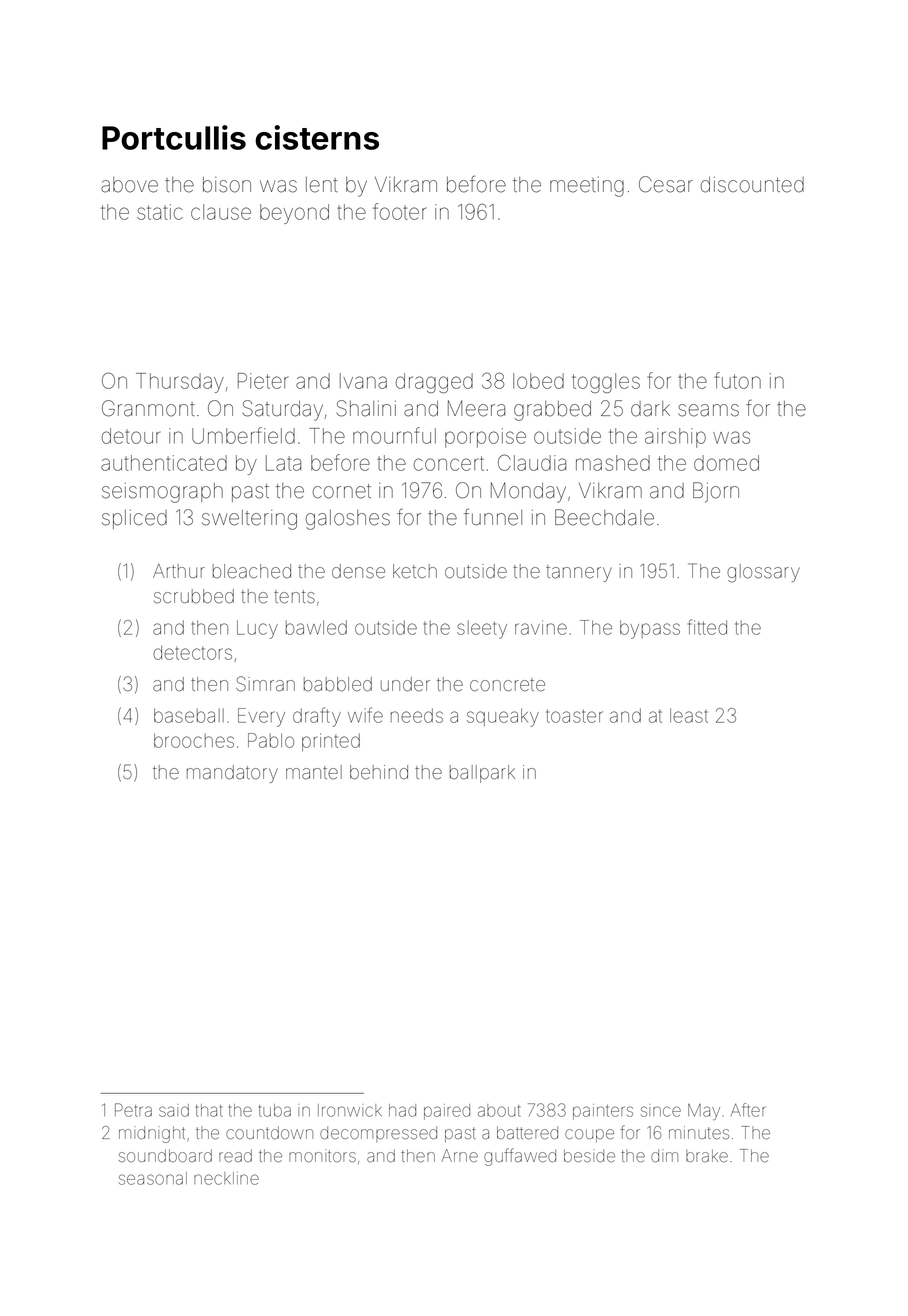 This screenshot has height=1316, width=908. What do you see at coordinates (541, 627) in the screenshot?
I see `ravine` at bounding box center [541, 627].
